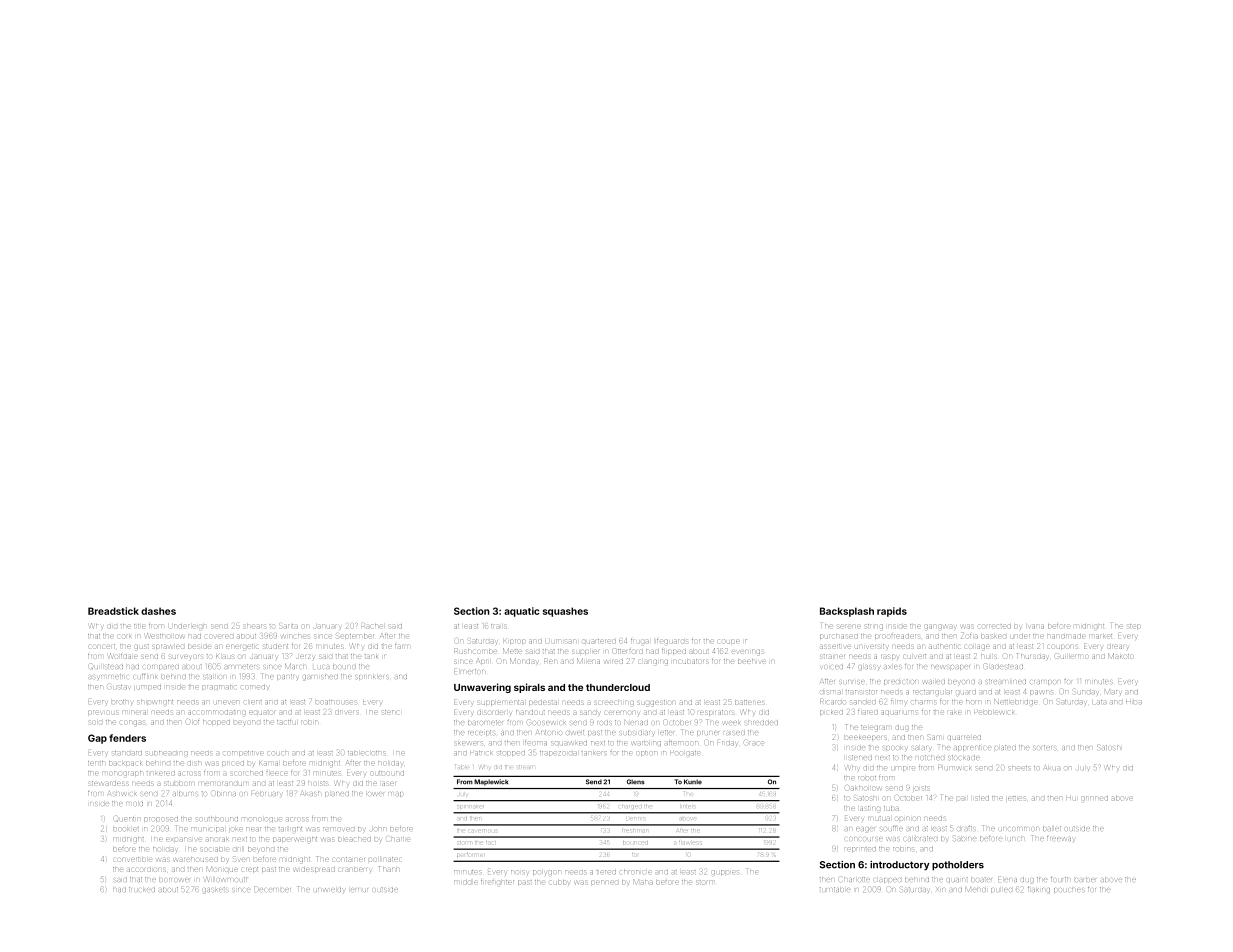  I want to click on rapids, so click(892, 612).
